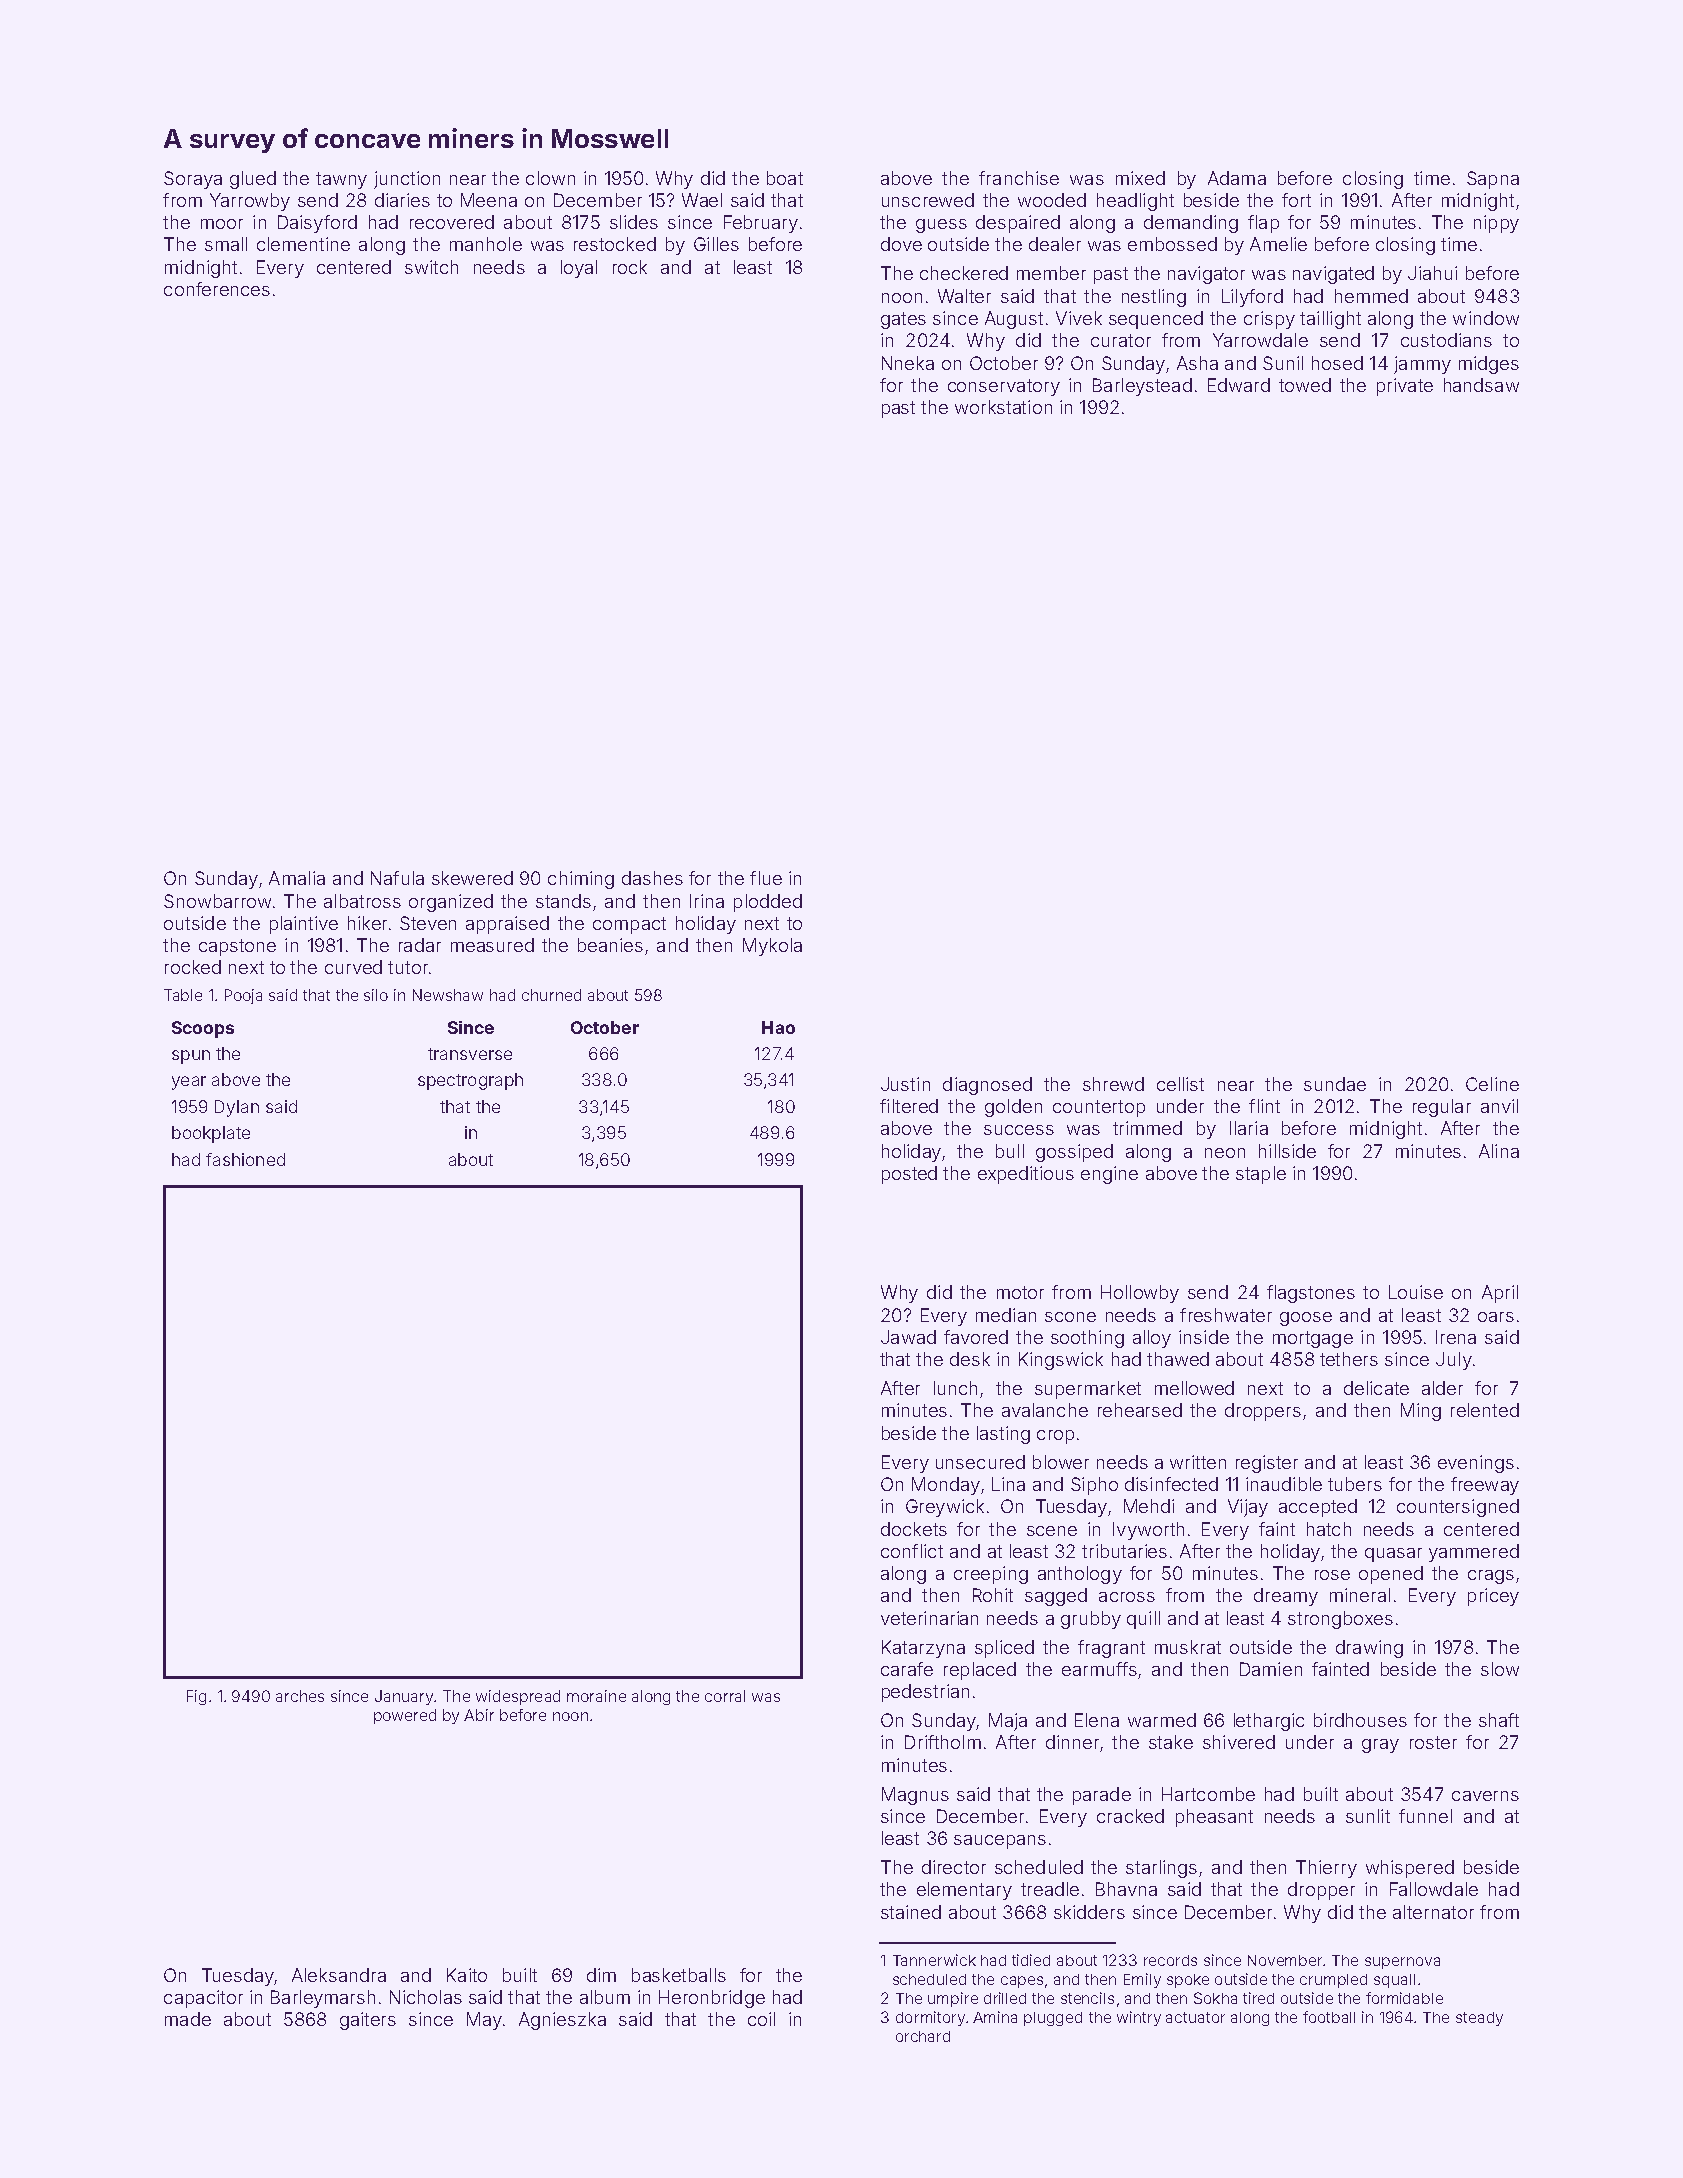 The height and width of the image is (2178, 1683). I want to click on Nafula, so click(397, 878).
